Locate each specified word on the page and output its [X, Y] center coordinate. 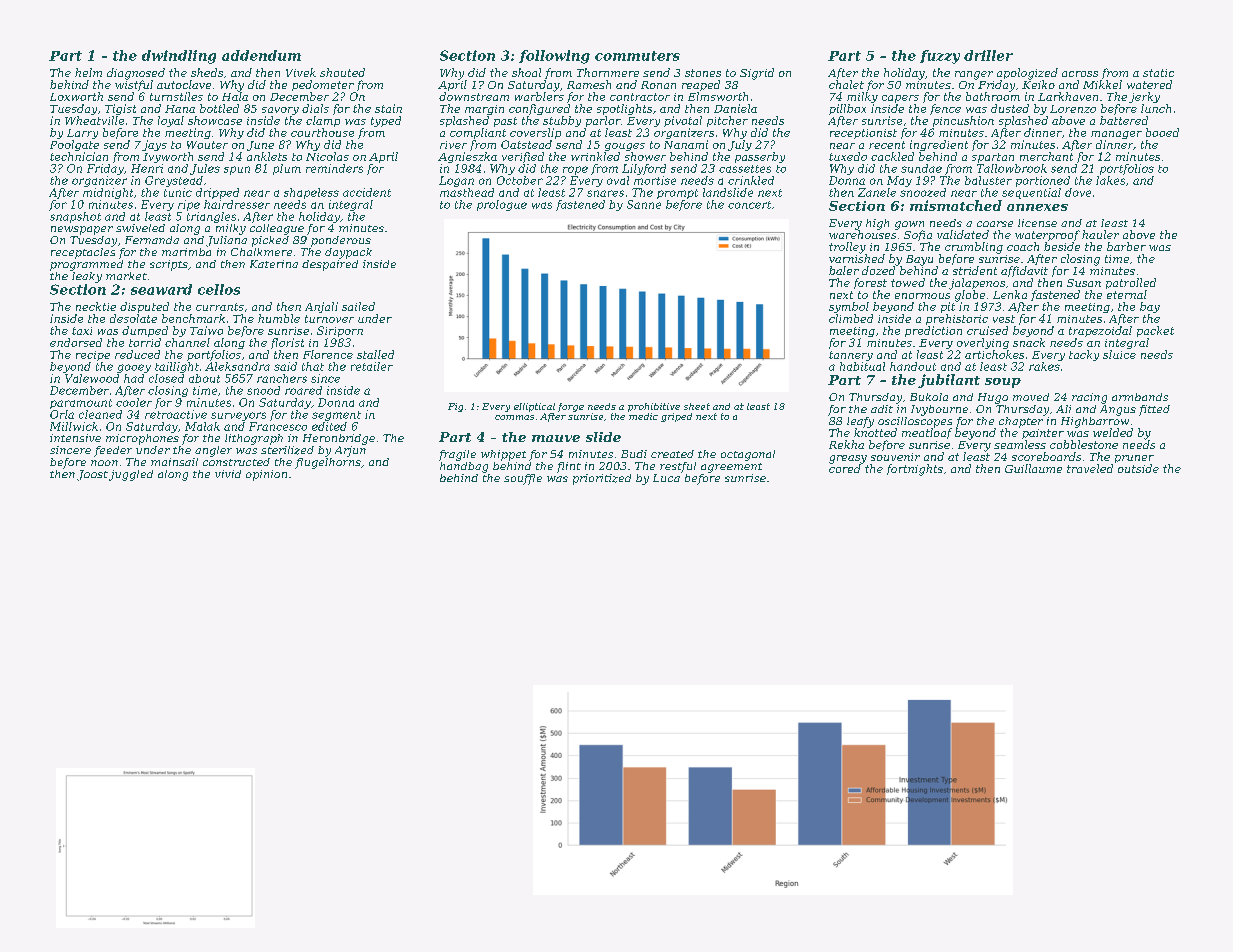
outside [1138, 468]
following [554, 57]
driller [988, 55]
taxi [82, 331]
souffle [523, 479]
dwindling [179, 57]
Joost [92, 475]
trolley [847, 248]
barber [1126, 246]
